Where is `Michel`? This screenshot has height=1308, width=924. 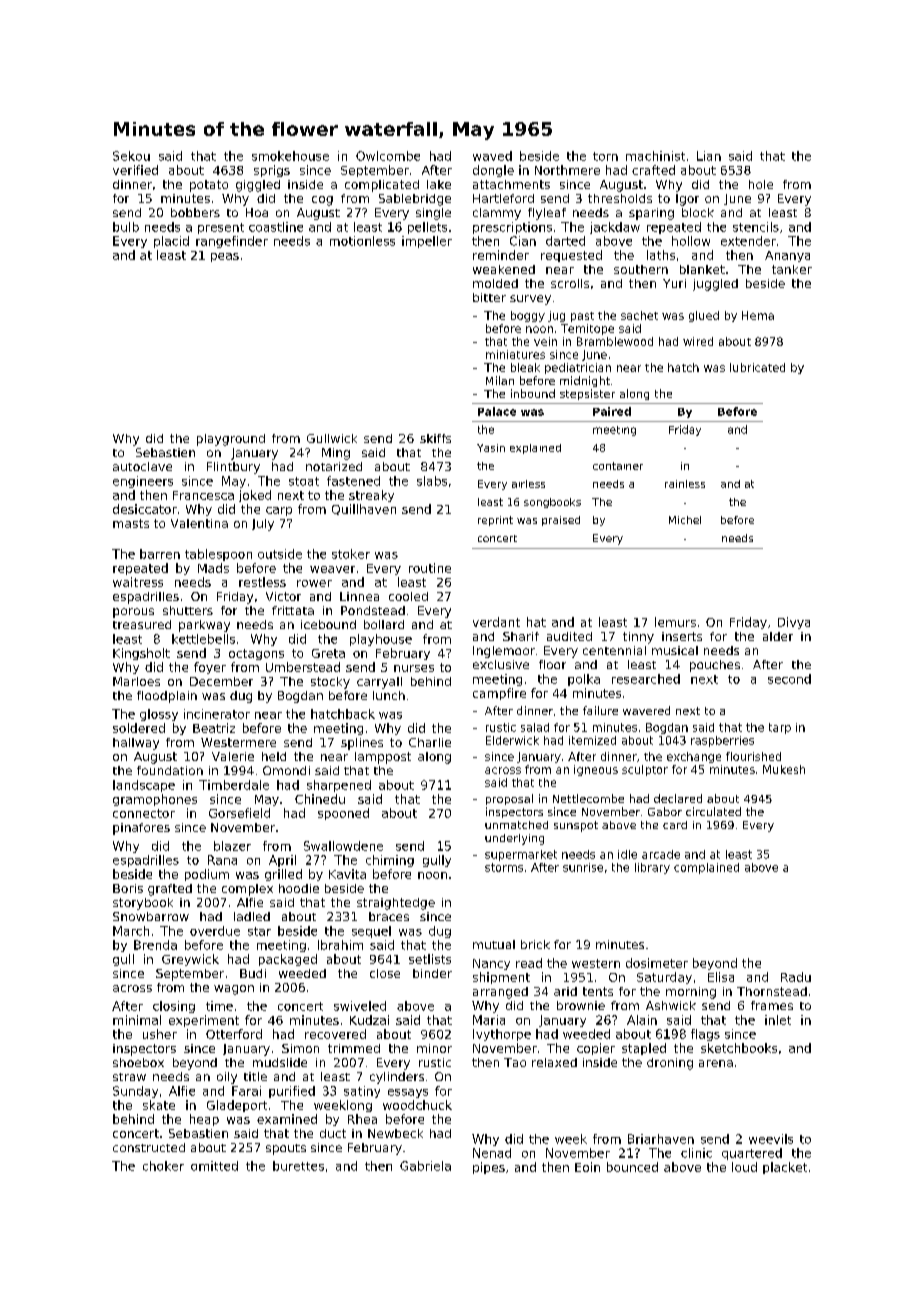
Michel is located at coordinates (685, 520).
